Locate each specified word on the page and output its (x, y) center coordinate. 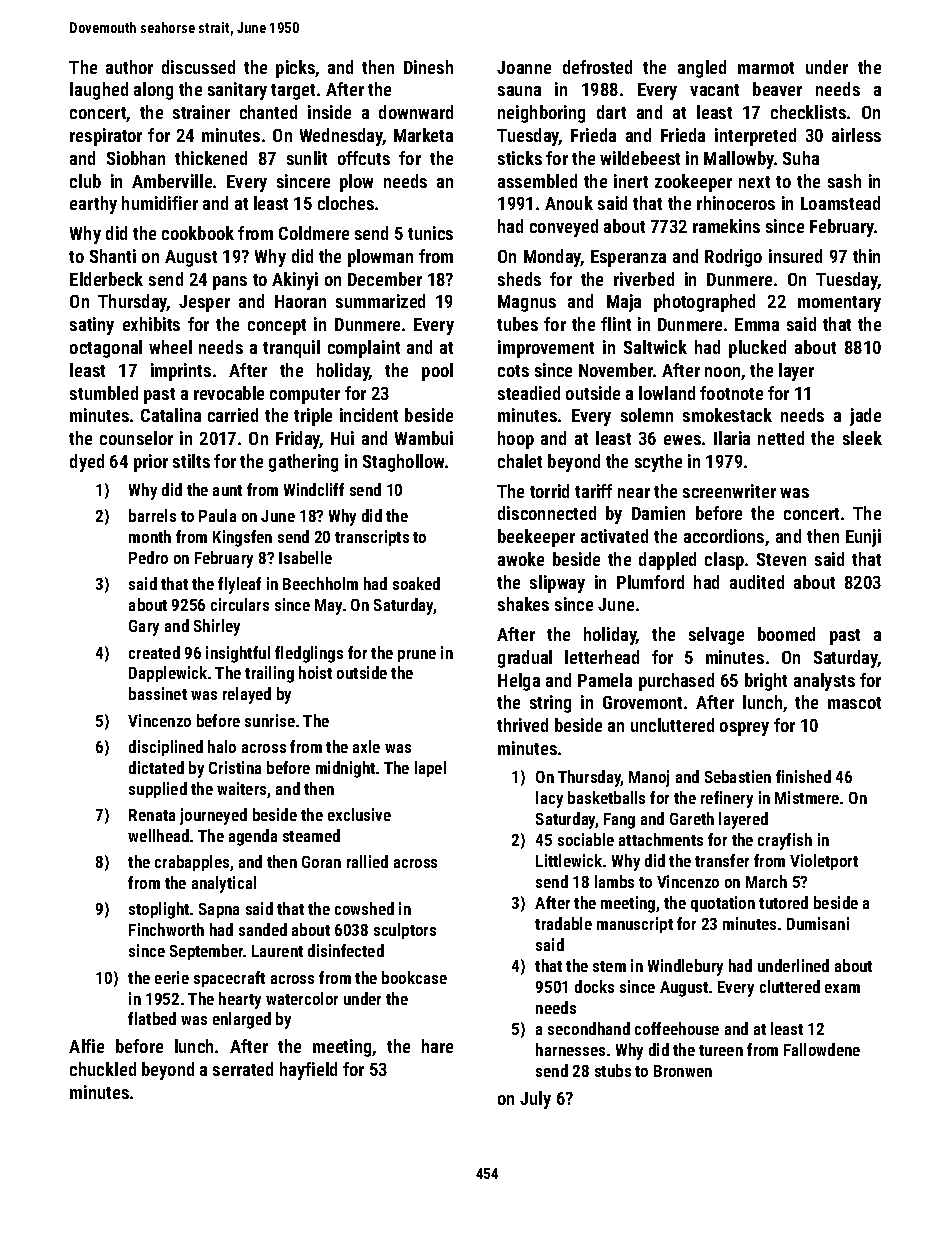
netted (781, 438)
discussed (198, 67)
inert (631, 181)
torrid (549, 491)
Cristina (235, 767)
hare (437, 1046)
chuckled (103, 1069)
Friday (298, 440)
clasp (724, 561)
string (550, 704)
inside (329, 112)
